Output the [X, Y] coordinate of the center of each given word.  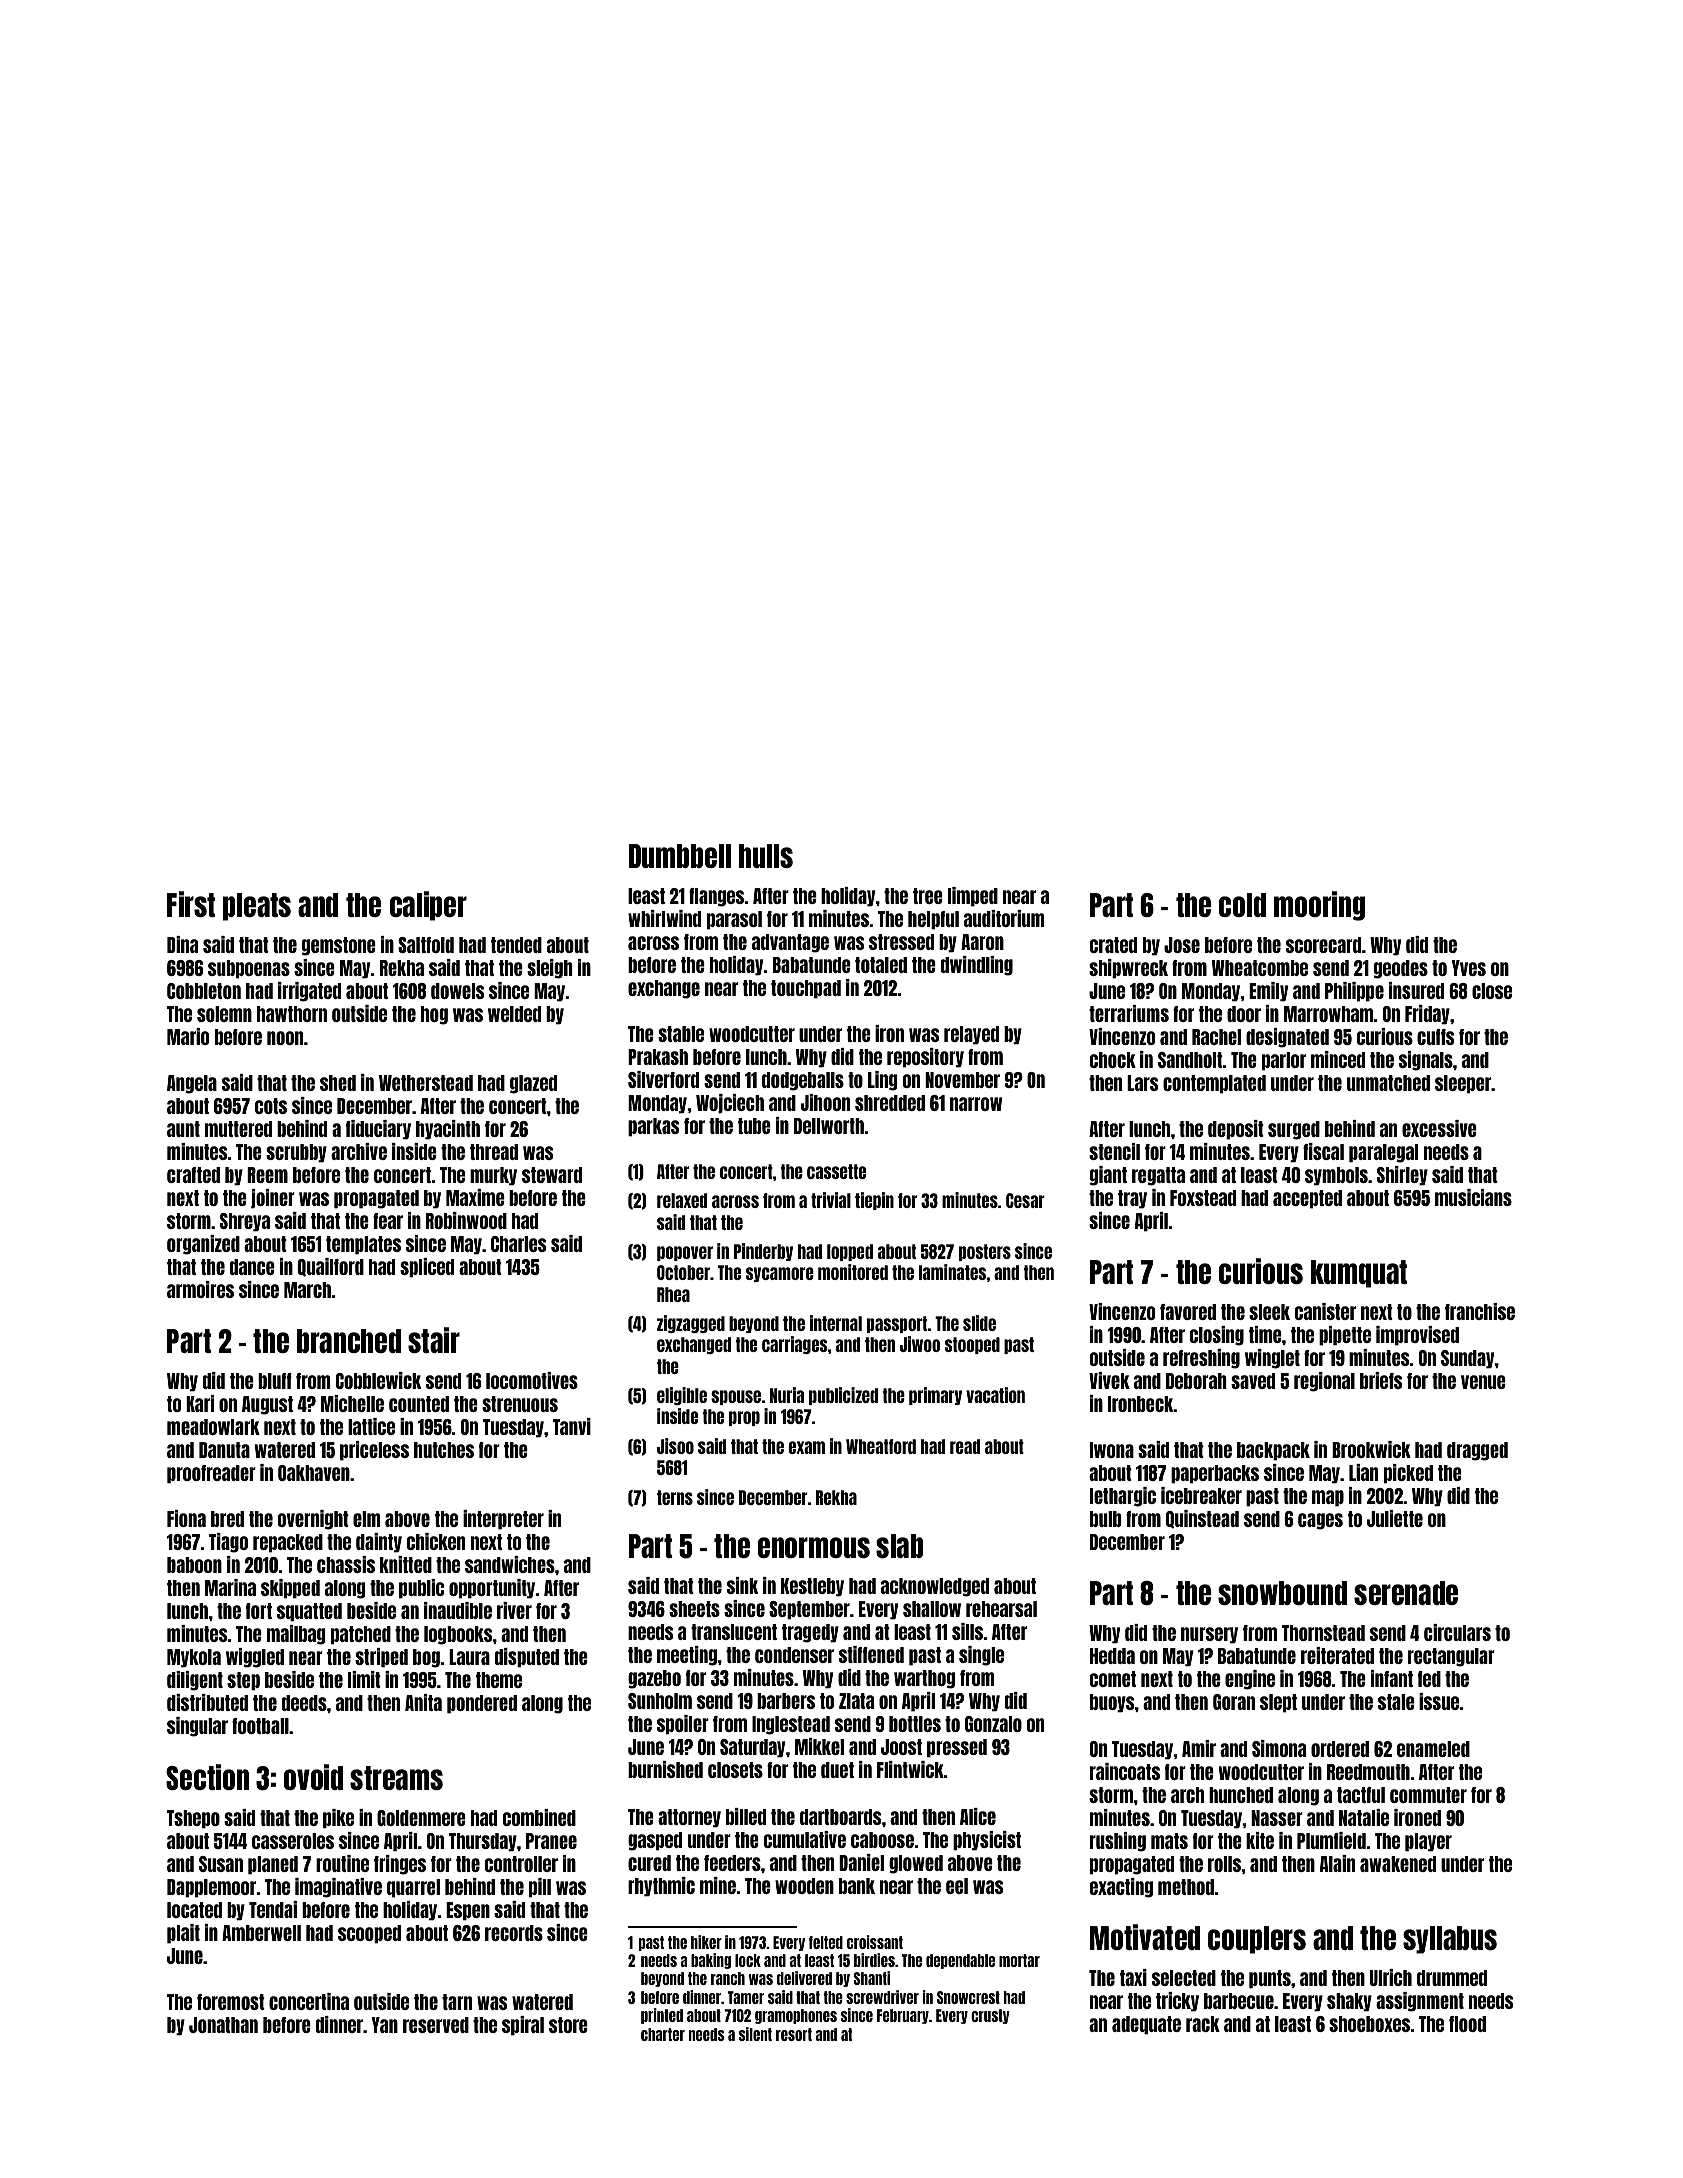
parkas [653, 1127]
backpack [1273, 1451]
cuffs [1435, 1037]
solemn [224, 1014]
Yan [384, 2025]
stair [434, 1340]
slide [979, 1323]
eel [957, 1886]
